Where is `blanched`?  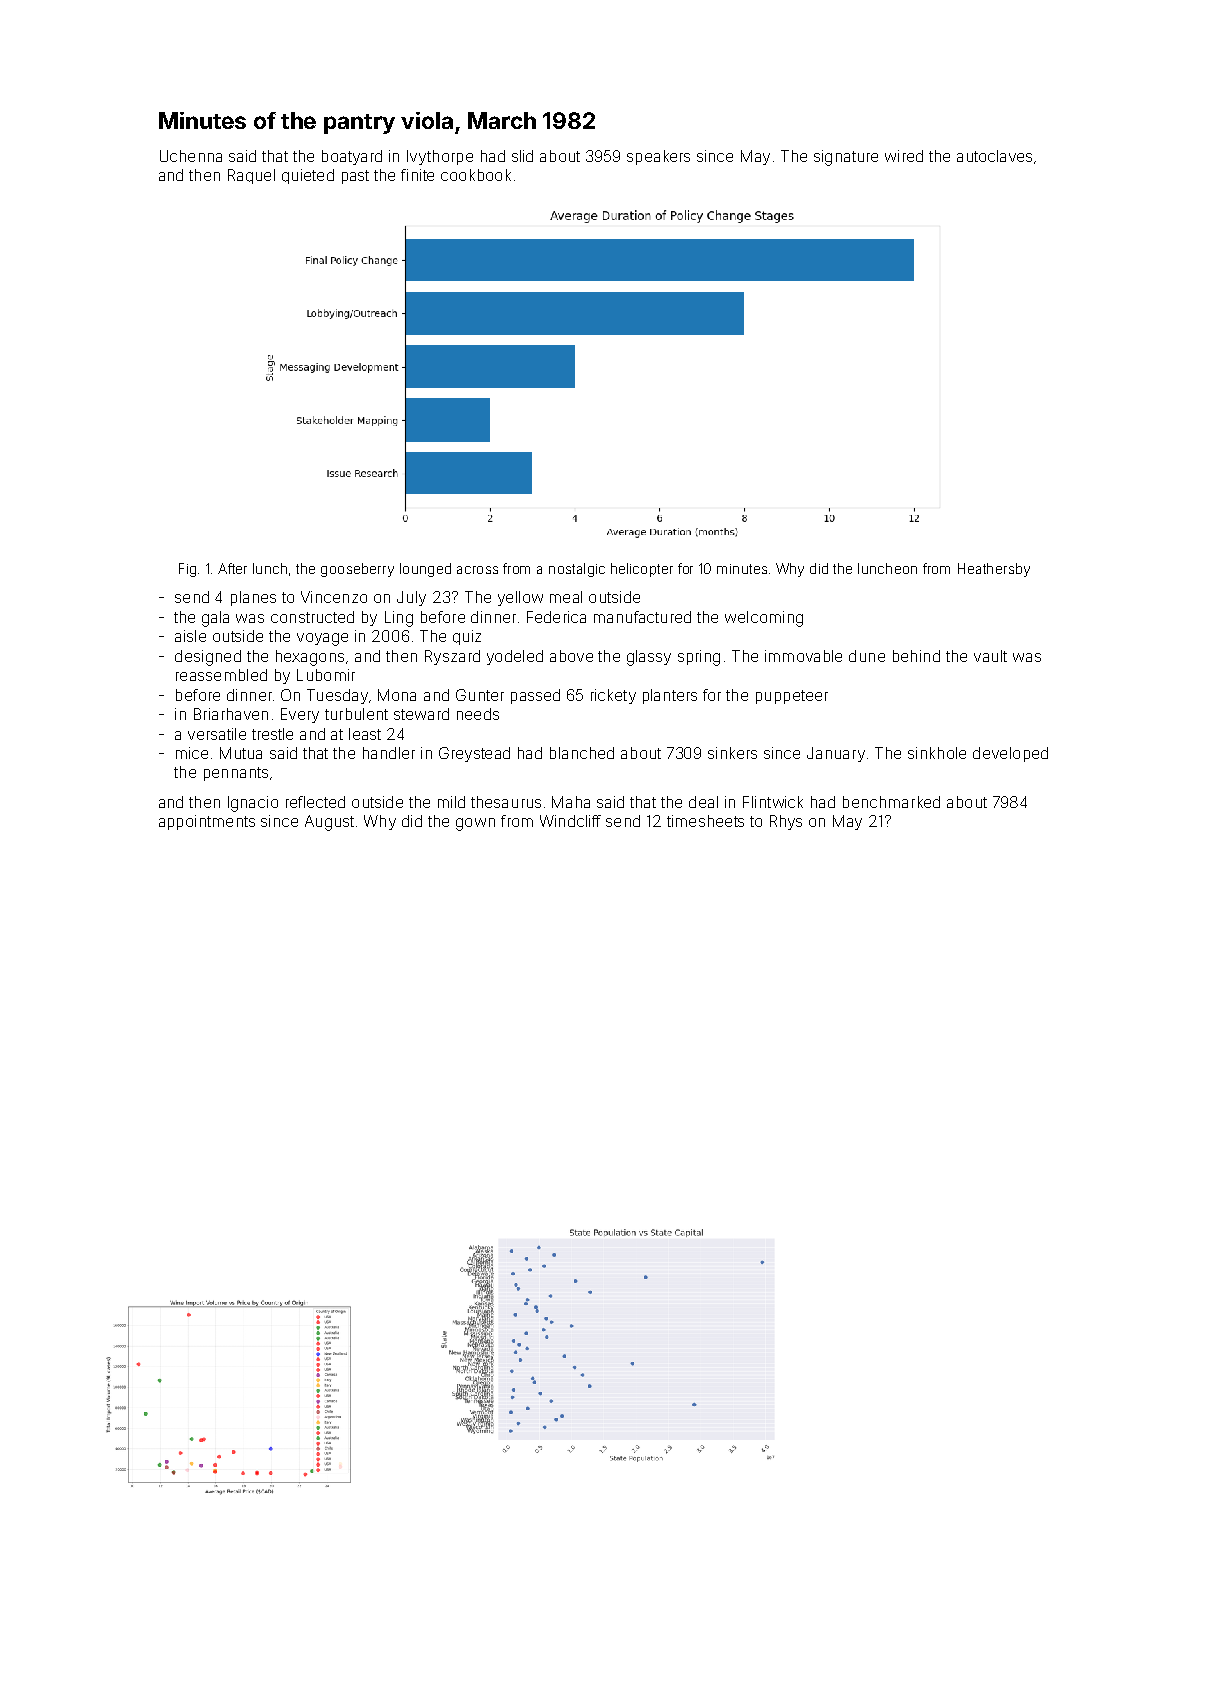 blanched is located at coordinates (582, 753).
